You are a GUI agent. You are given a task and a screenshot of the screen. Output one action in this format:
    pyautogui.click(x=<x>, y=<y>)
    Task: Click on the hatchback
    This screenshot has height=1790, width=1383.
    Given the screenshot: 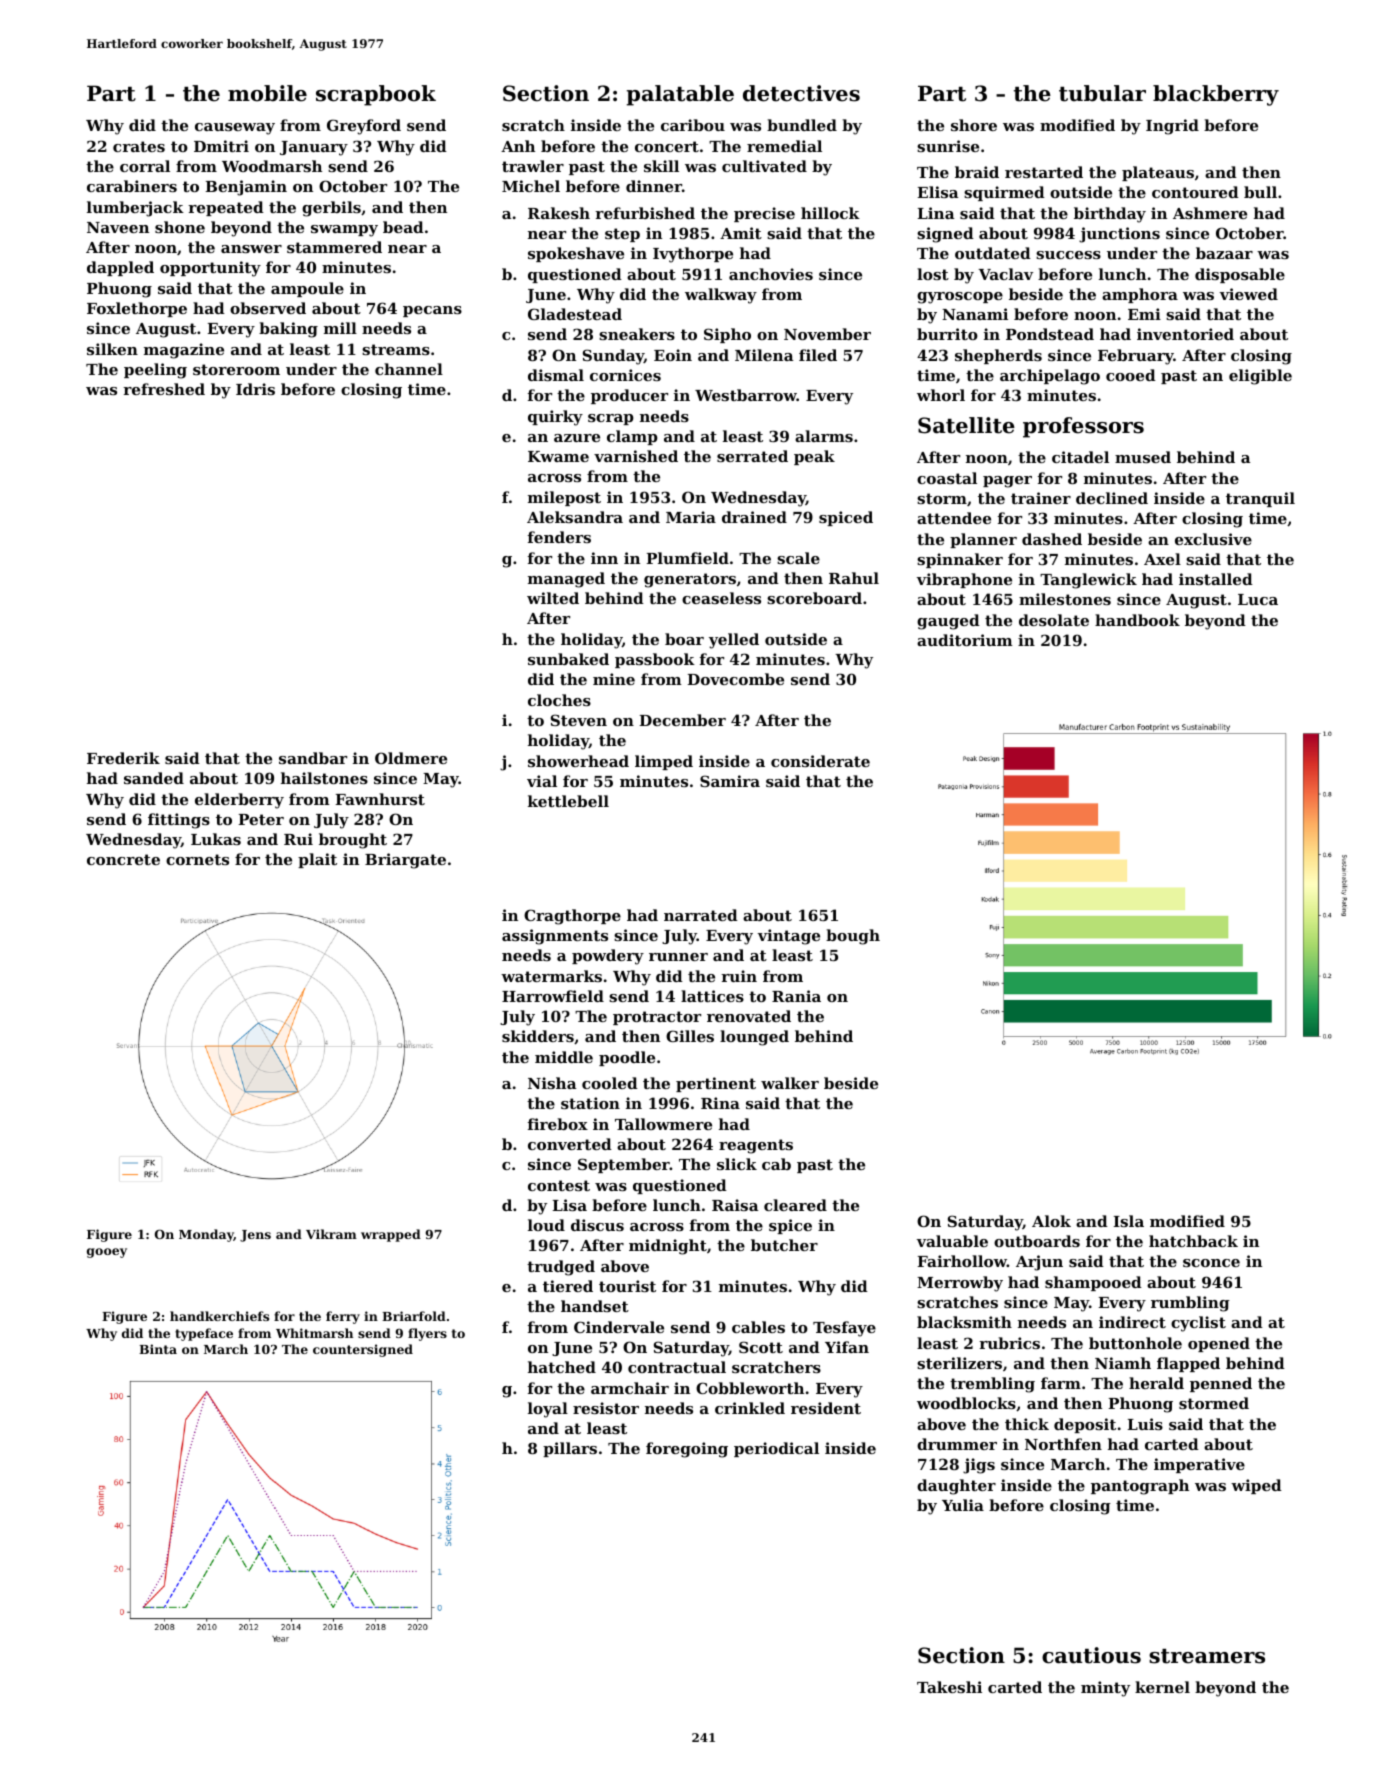 What is the action you would take?
    pyautogui.click(x=1193, y=1241)
